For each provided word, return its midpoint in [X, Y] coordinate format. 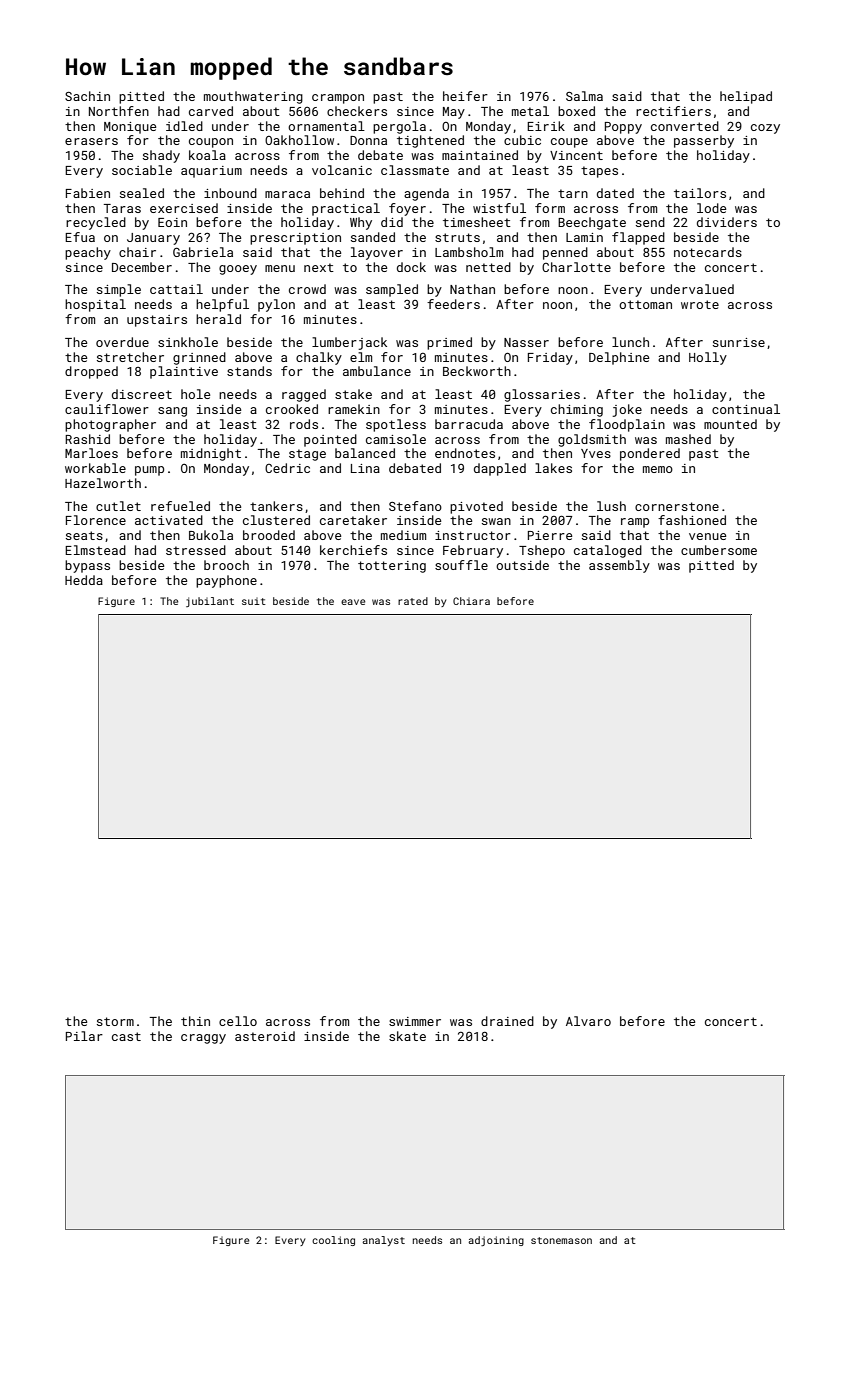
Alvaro [588, 1021]
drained [507, 1021]
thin [195, 1021]
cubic [522, 140]
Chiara [471, 601]
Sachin [87, 96]
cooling [333, 1241]
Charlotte [576, 267]
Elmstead [95, 550]
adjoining [496, 1241]
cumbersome [719, 550]
